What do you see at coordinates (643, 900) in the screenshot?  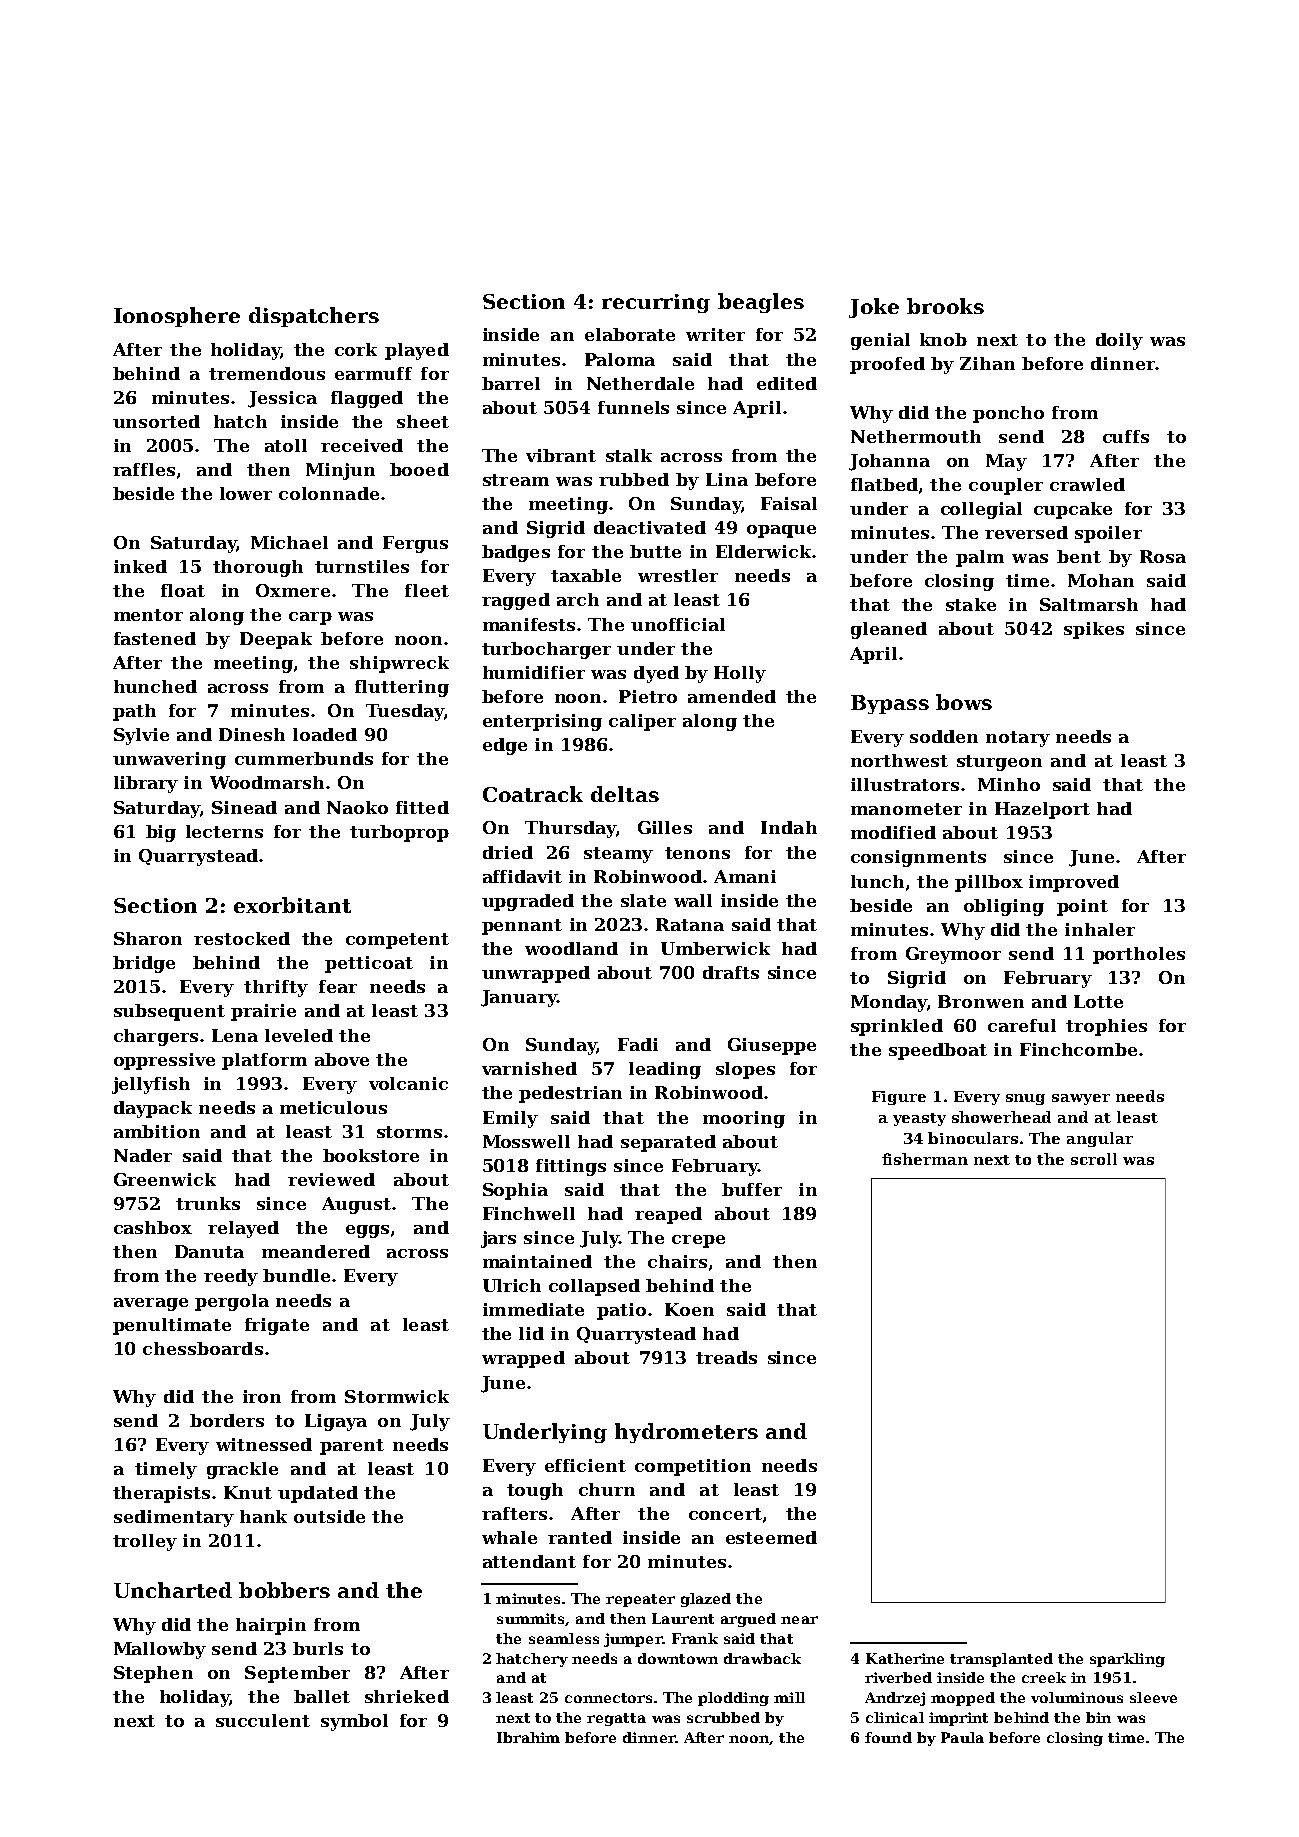 I see `slate` at bounding box center [643, 900].
